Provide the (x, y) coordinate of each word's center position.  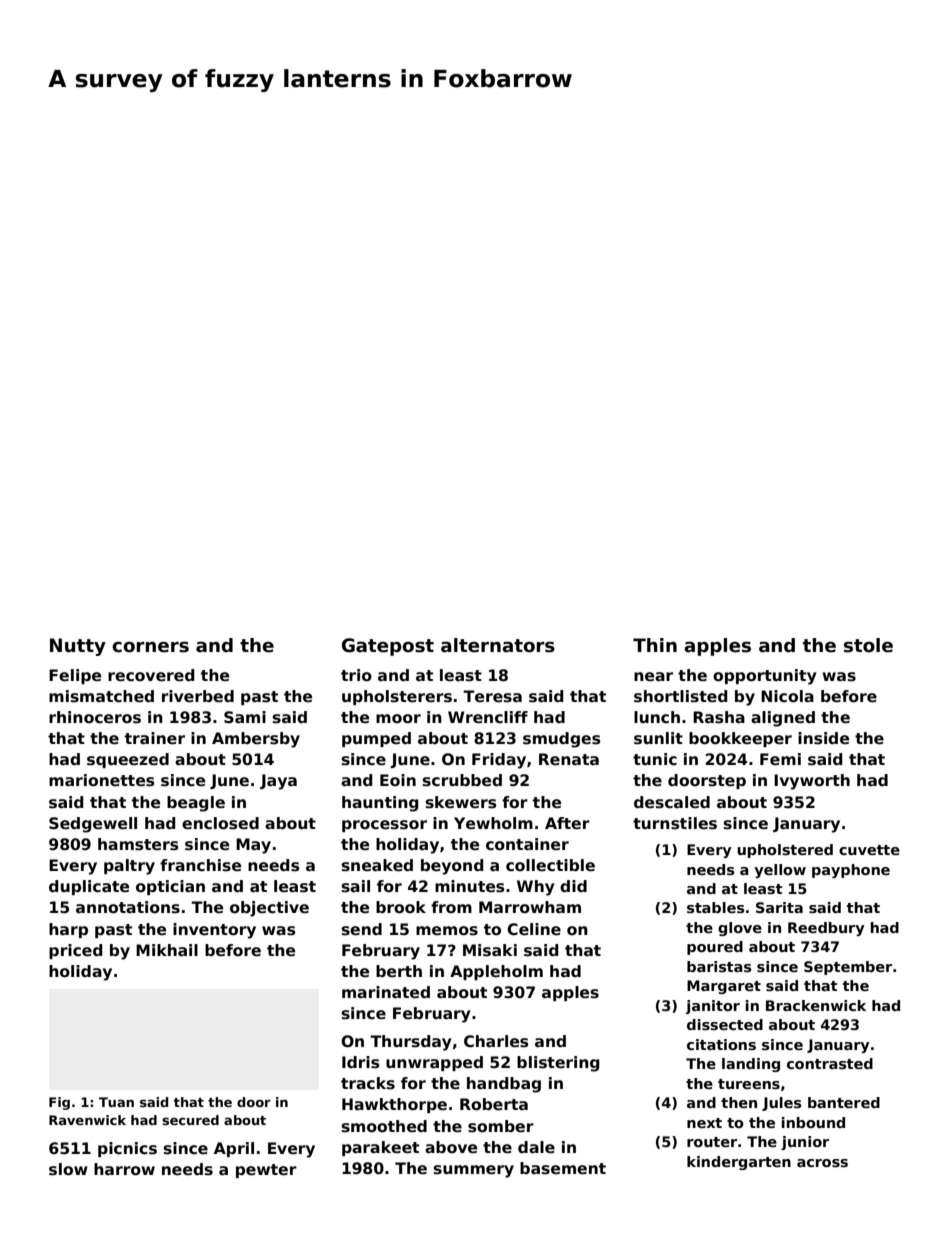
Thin (655, 645)
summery (474, 1171)
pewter (266, 1171)
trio (356, 675)
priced (76, 951)
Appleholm (496, 972)
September (848, 968)
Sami (245, 717)
